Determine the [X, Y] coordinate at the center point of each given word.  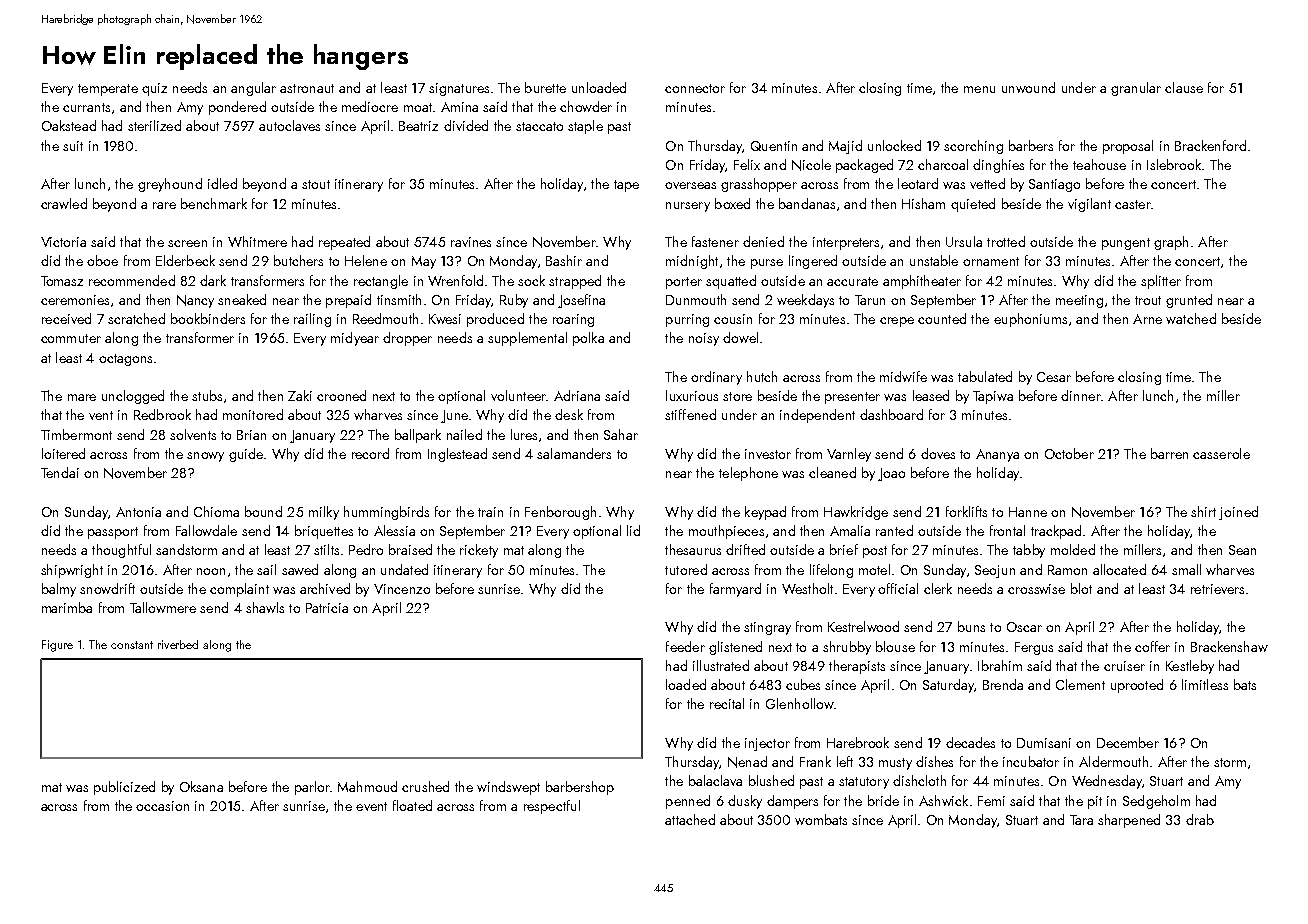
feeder [685, 646]
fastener [715, 241]
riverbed [178, 644]
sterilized [154, 125]
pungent [1126, 244]
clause [1184, 87]
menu [979, 89]
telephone [748, 474]
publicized [124, 788]
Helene [366, 260]
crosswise [1036, 589]
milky [324, 513]
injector [767, 744]
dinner [1081, 395]
